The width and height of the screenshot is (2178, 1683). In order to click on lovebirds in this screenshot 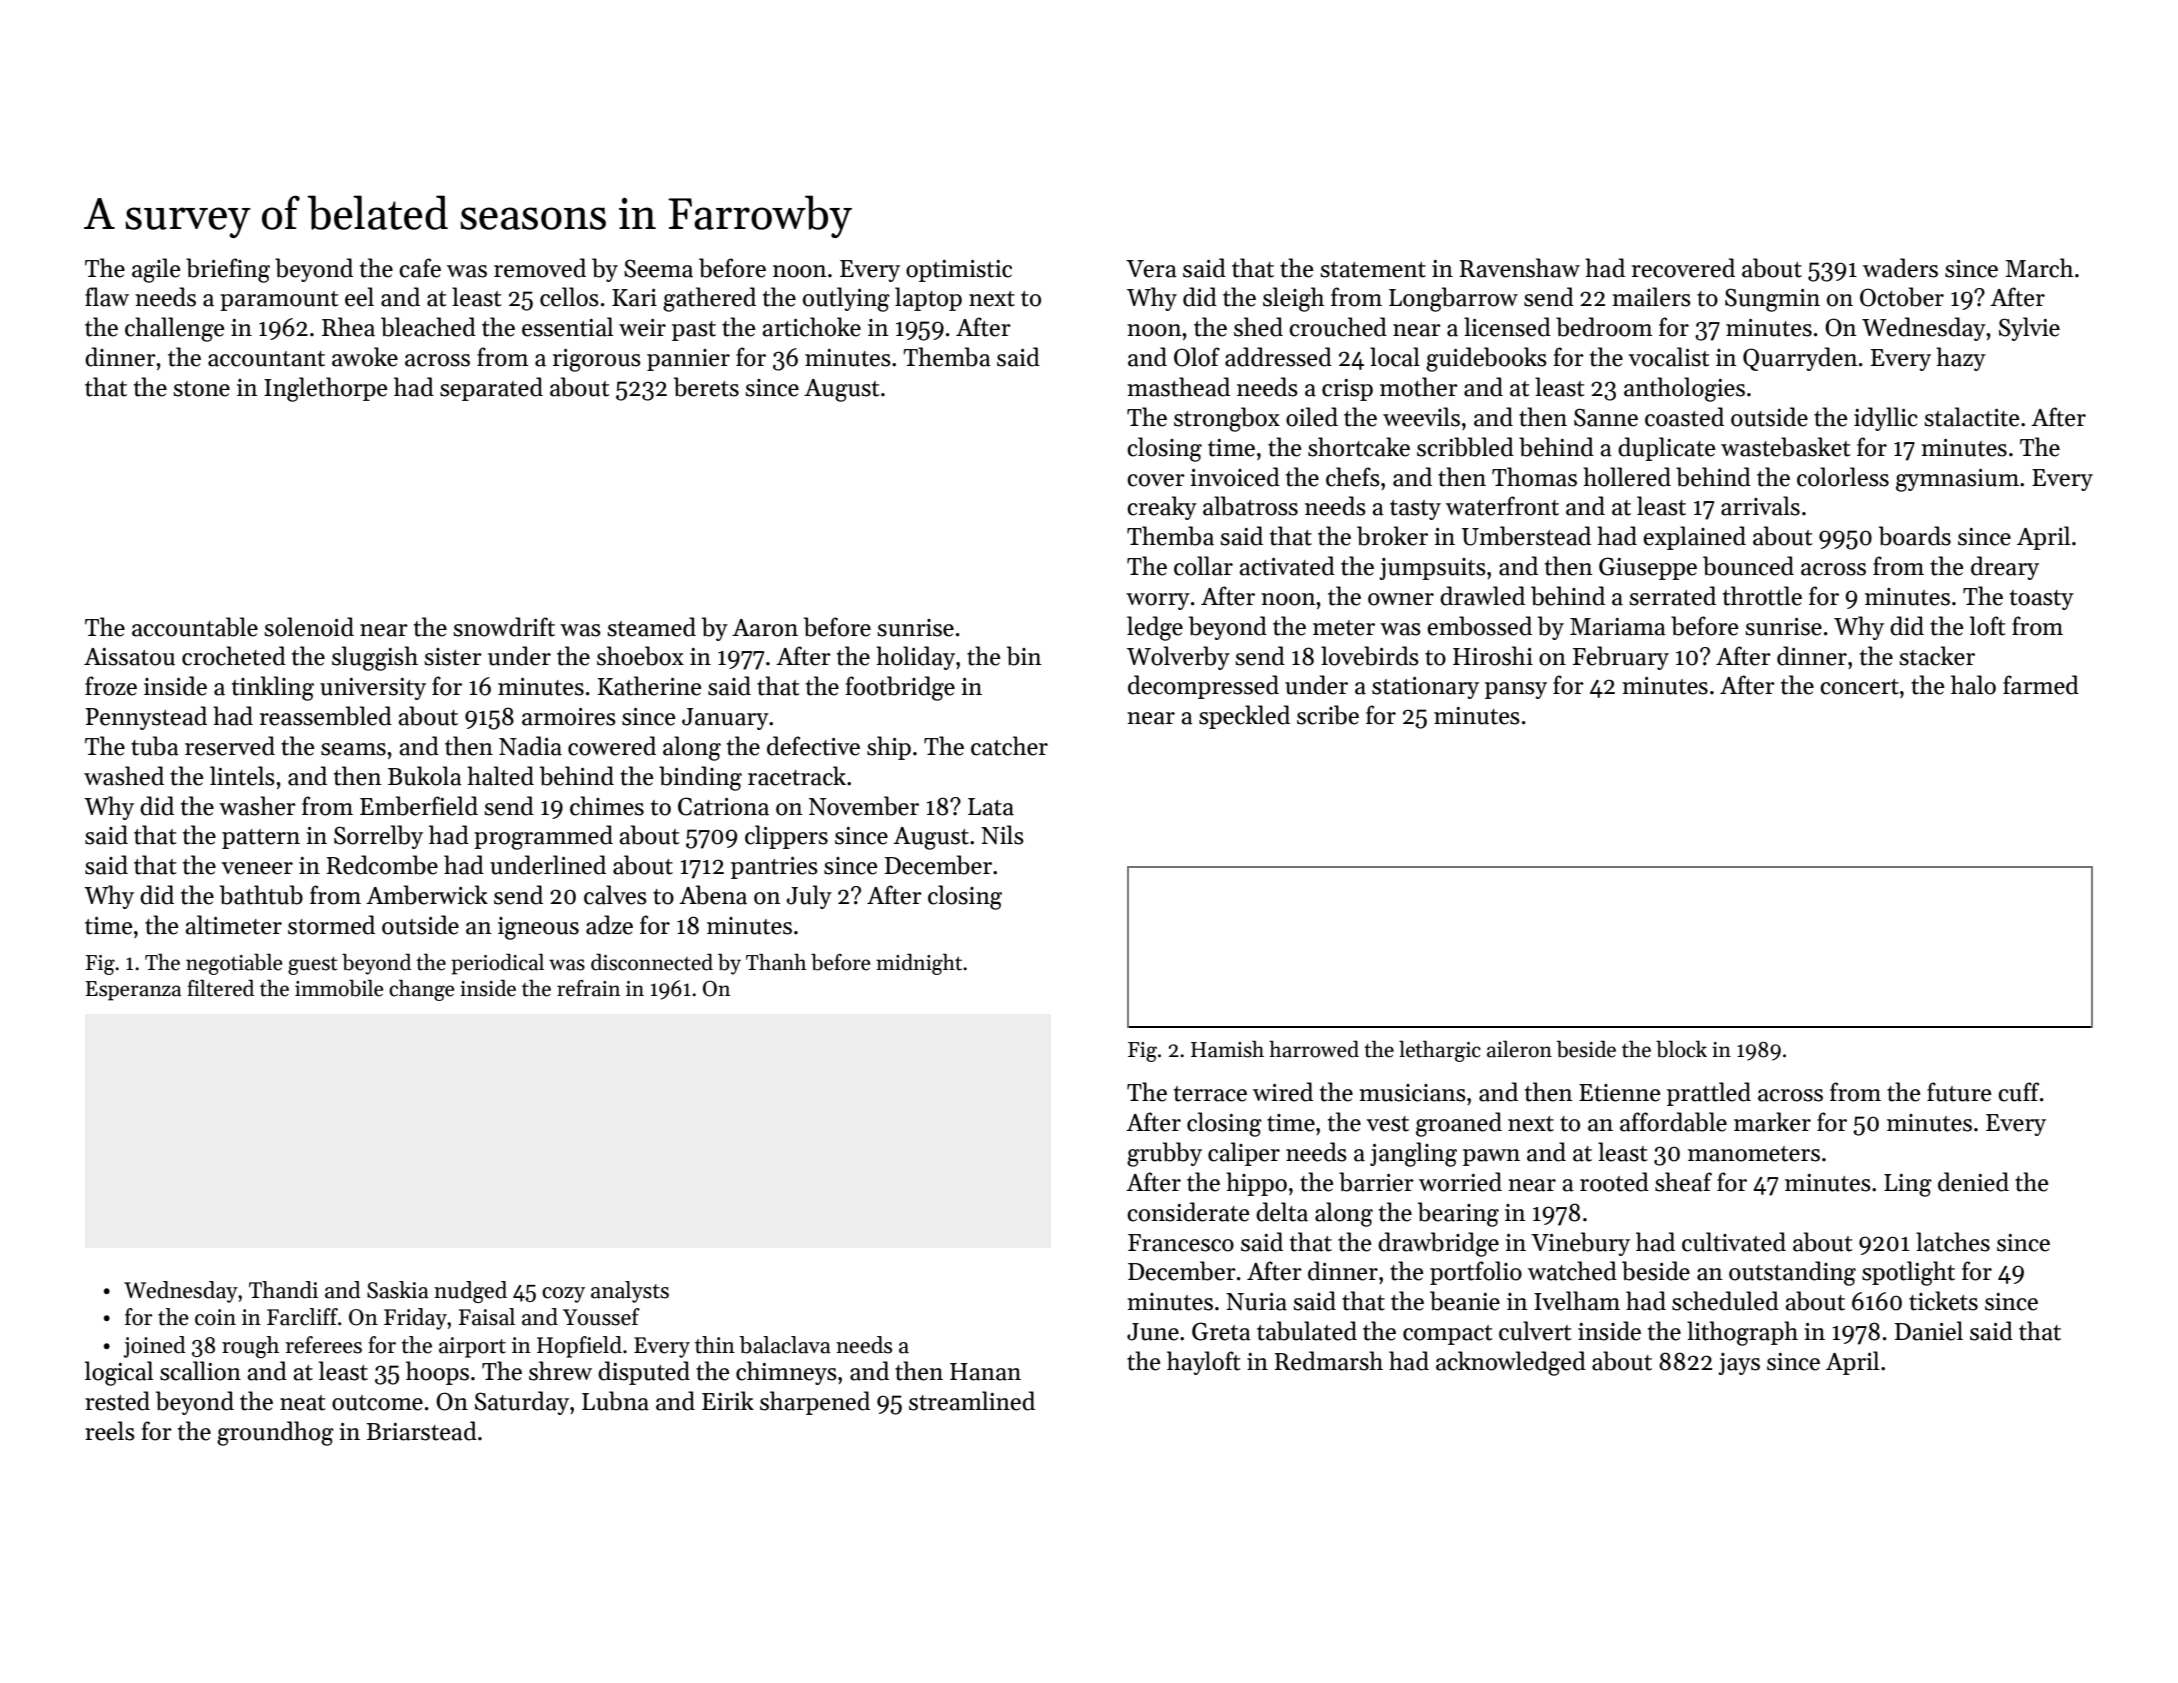, I will do `click(1370, 656)`.
